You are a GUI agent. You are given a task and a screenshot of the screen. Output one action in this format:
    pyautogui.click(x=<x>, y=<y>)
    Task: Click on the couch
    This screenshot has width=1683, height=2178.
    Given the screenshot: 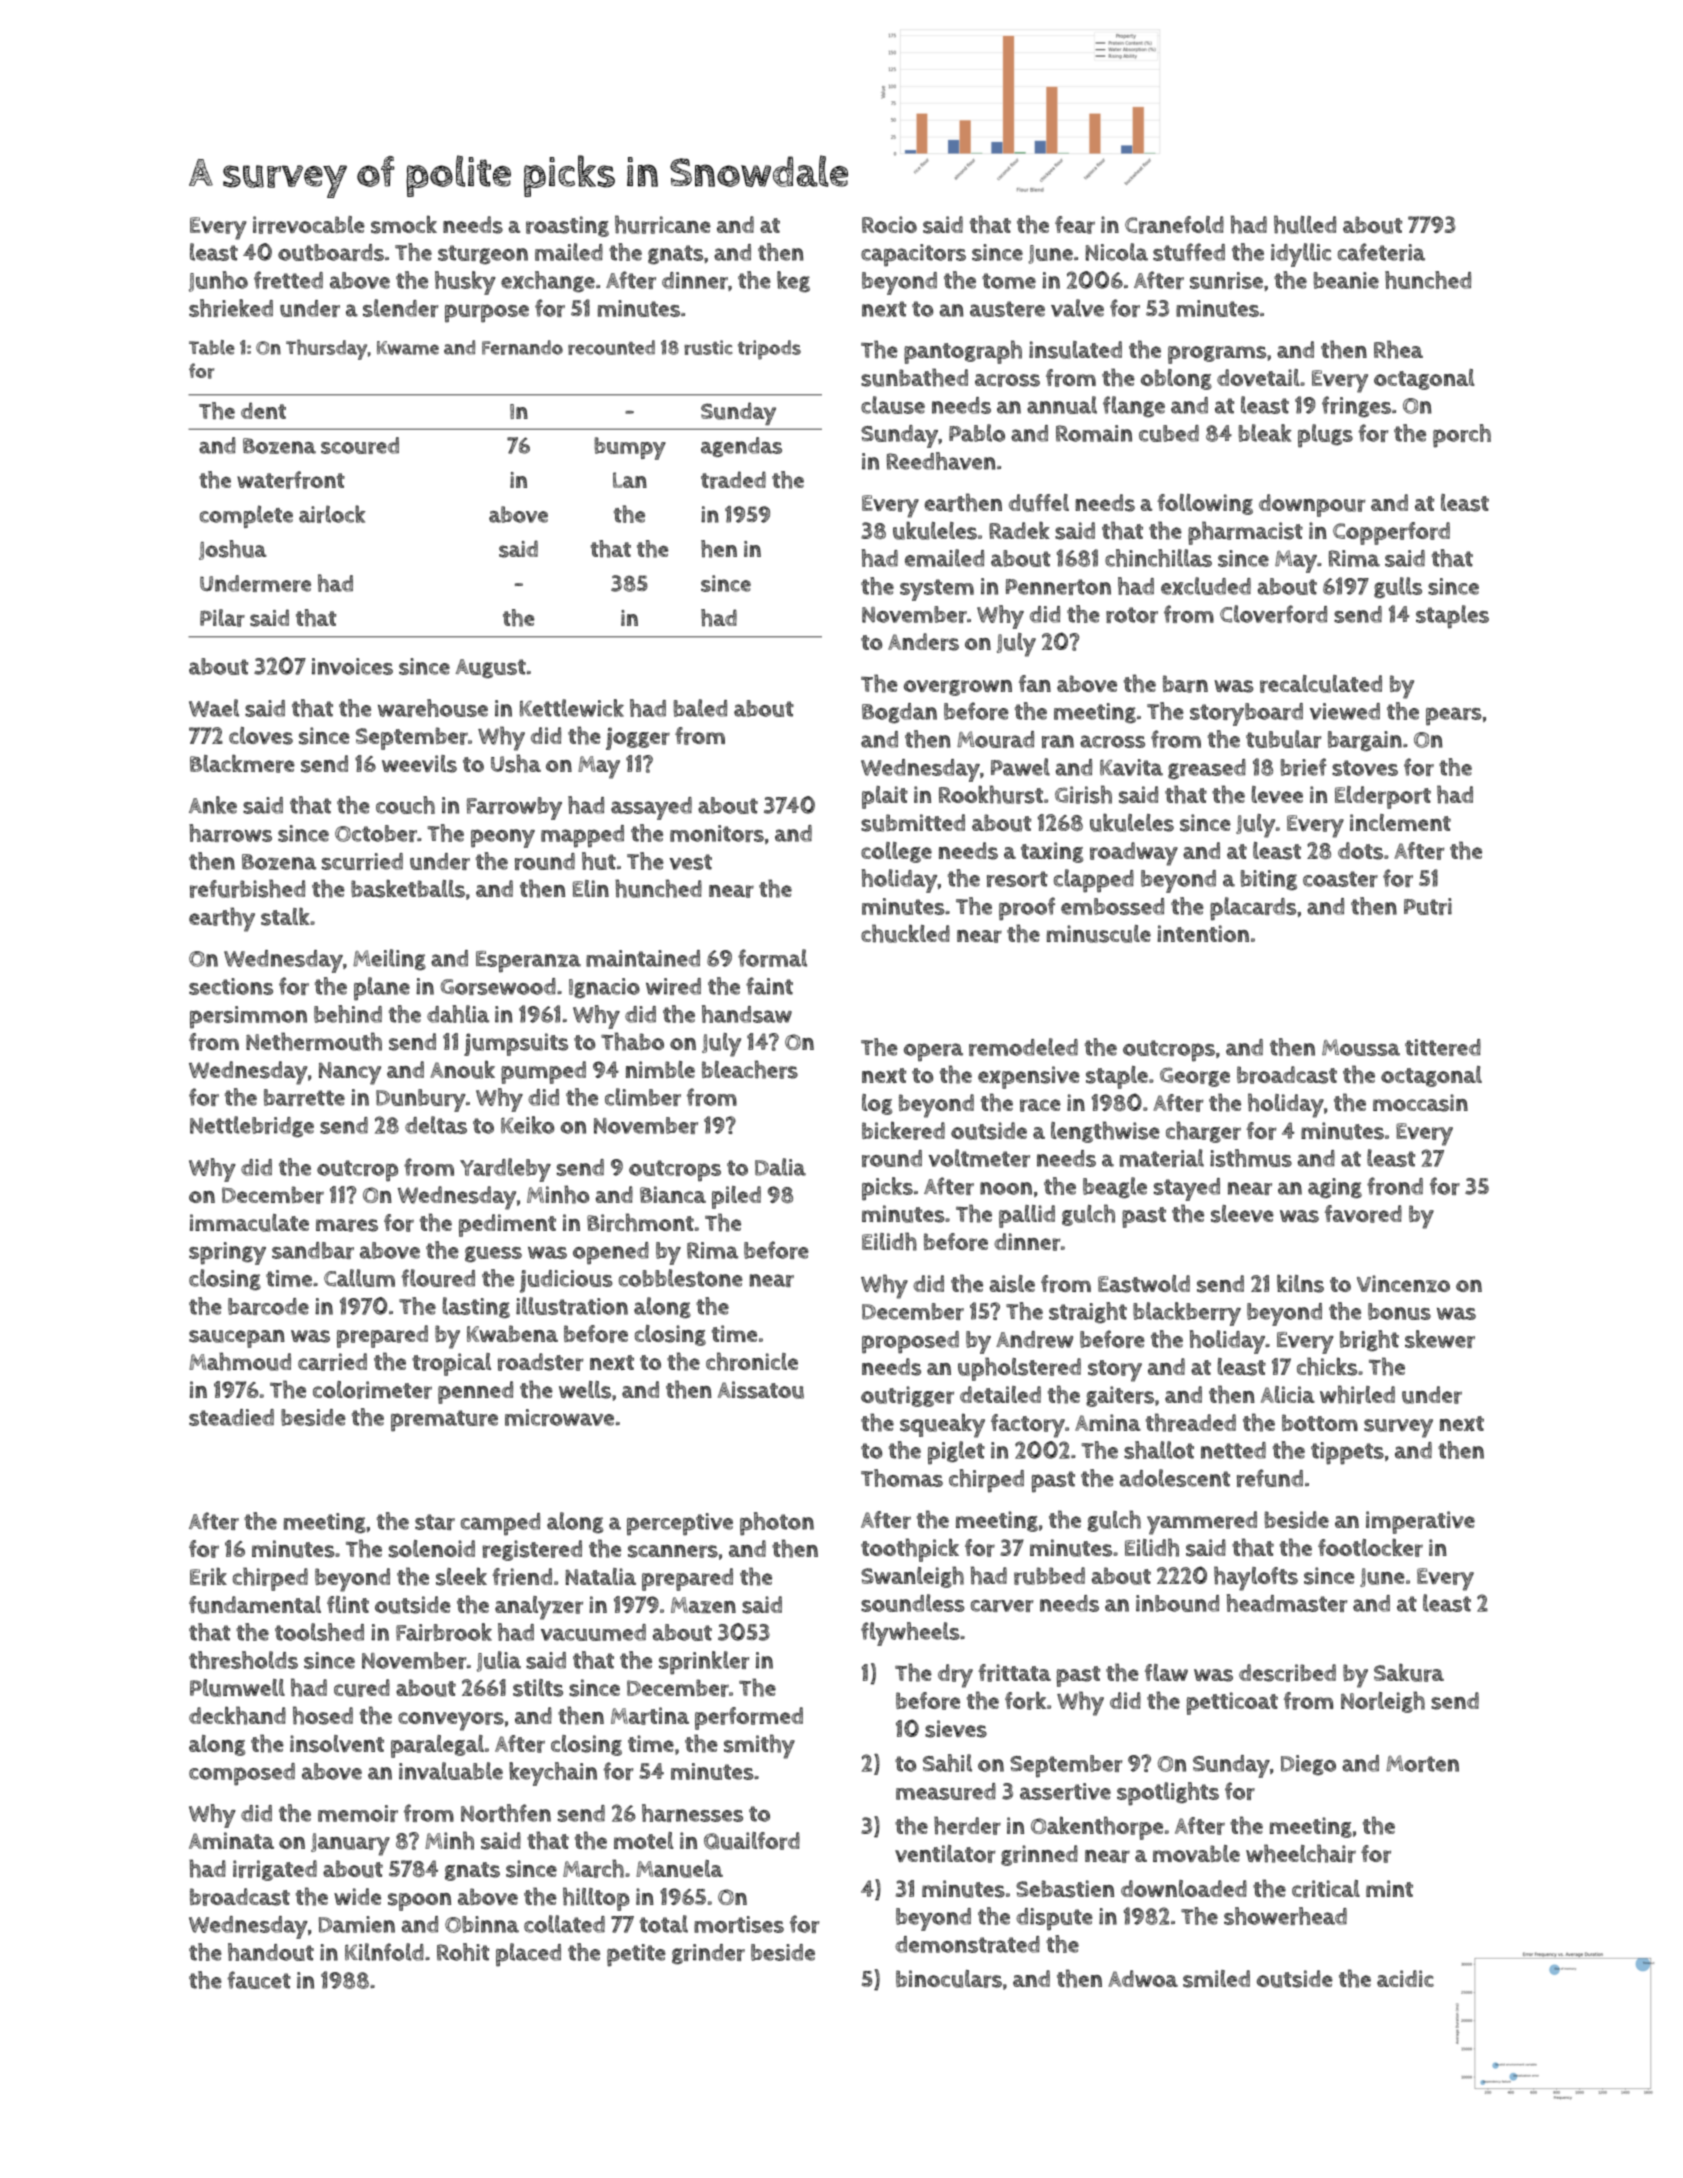 What is the action you would take?
    pyautogui.click(x=405, y=805)
